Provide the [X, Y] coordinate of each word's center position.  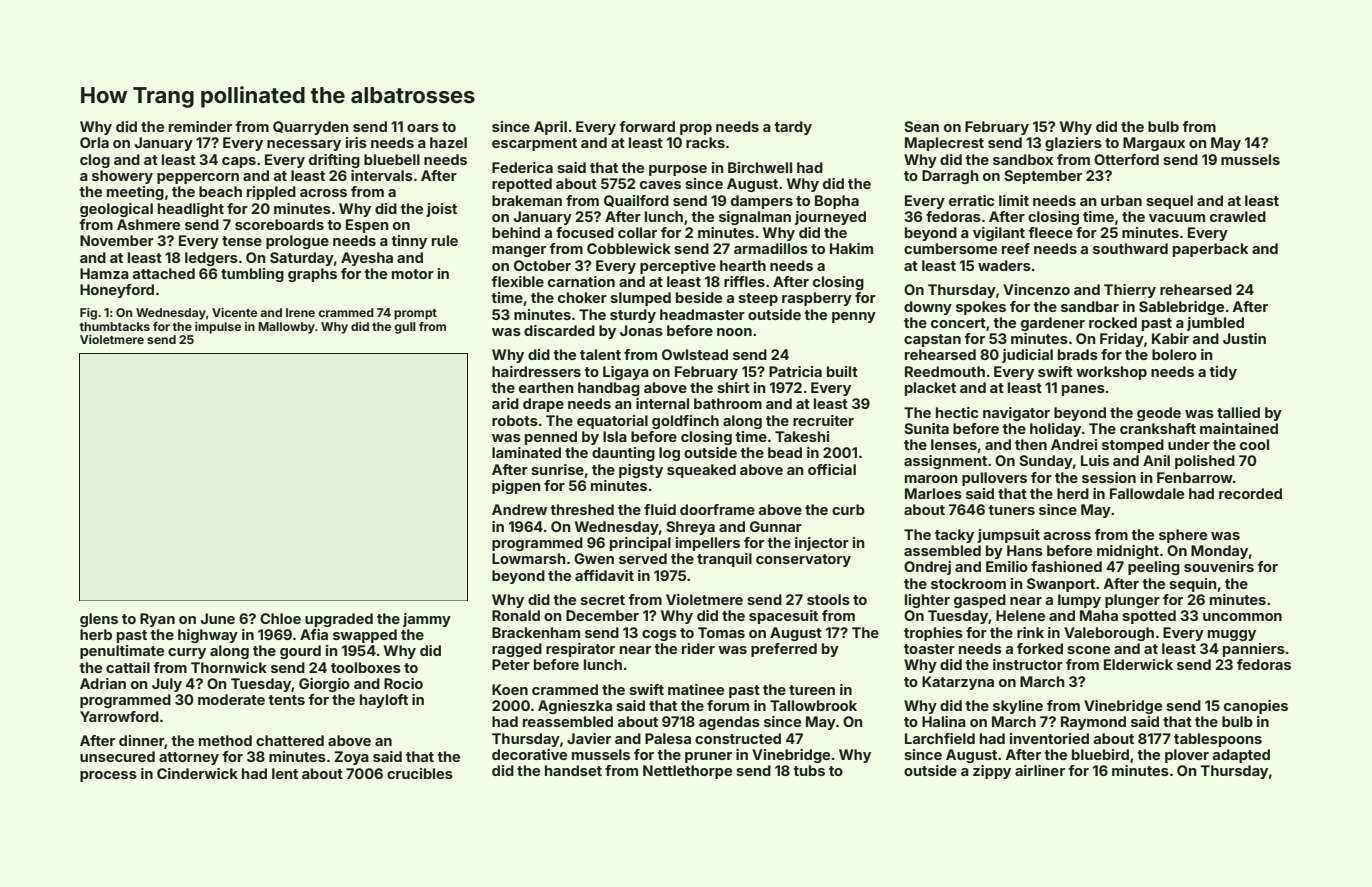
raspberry [817, 299]
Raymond [1093, 723]
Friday [1122, 340]
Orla [94, 142]
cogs [659, 635]
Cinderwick [197, 773]
